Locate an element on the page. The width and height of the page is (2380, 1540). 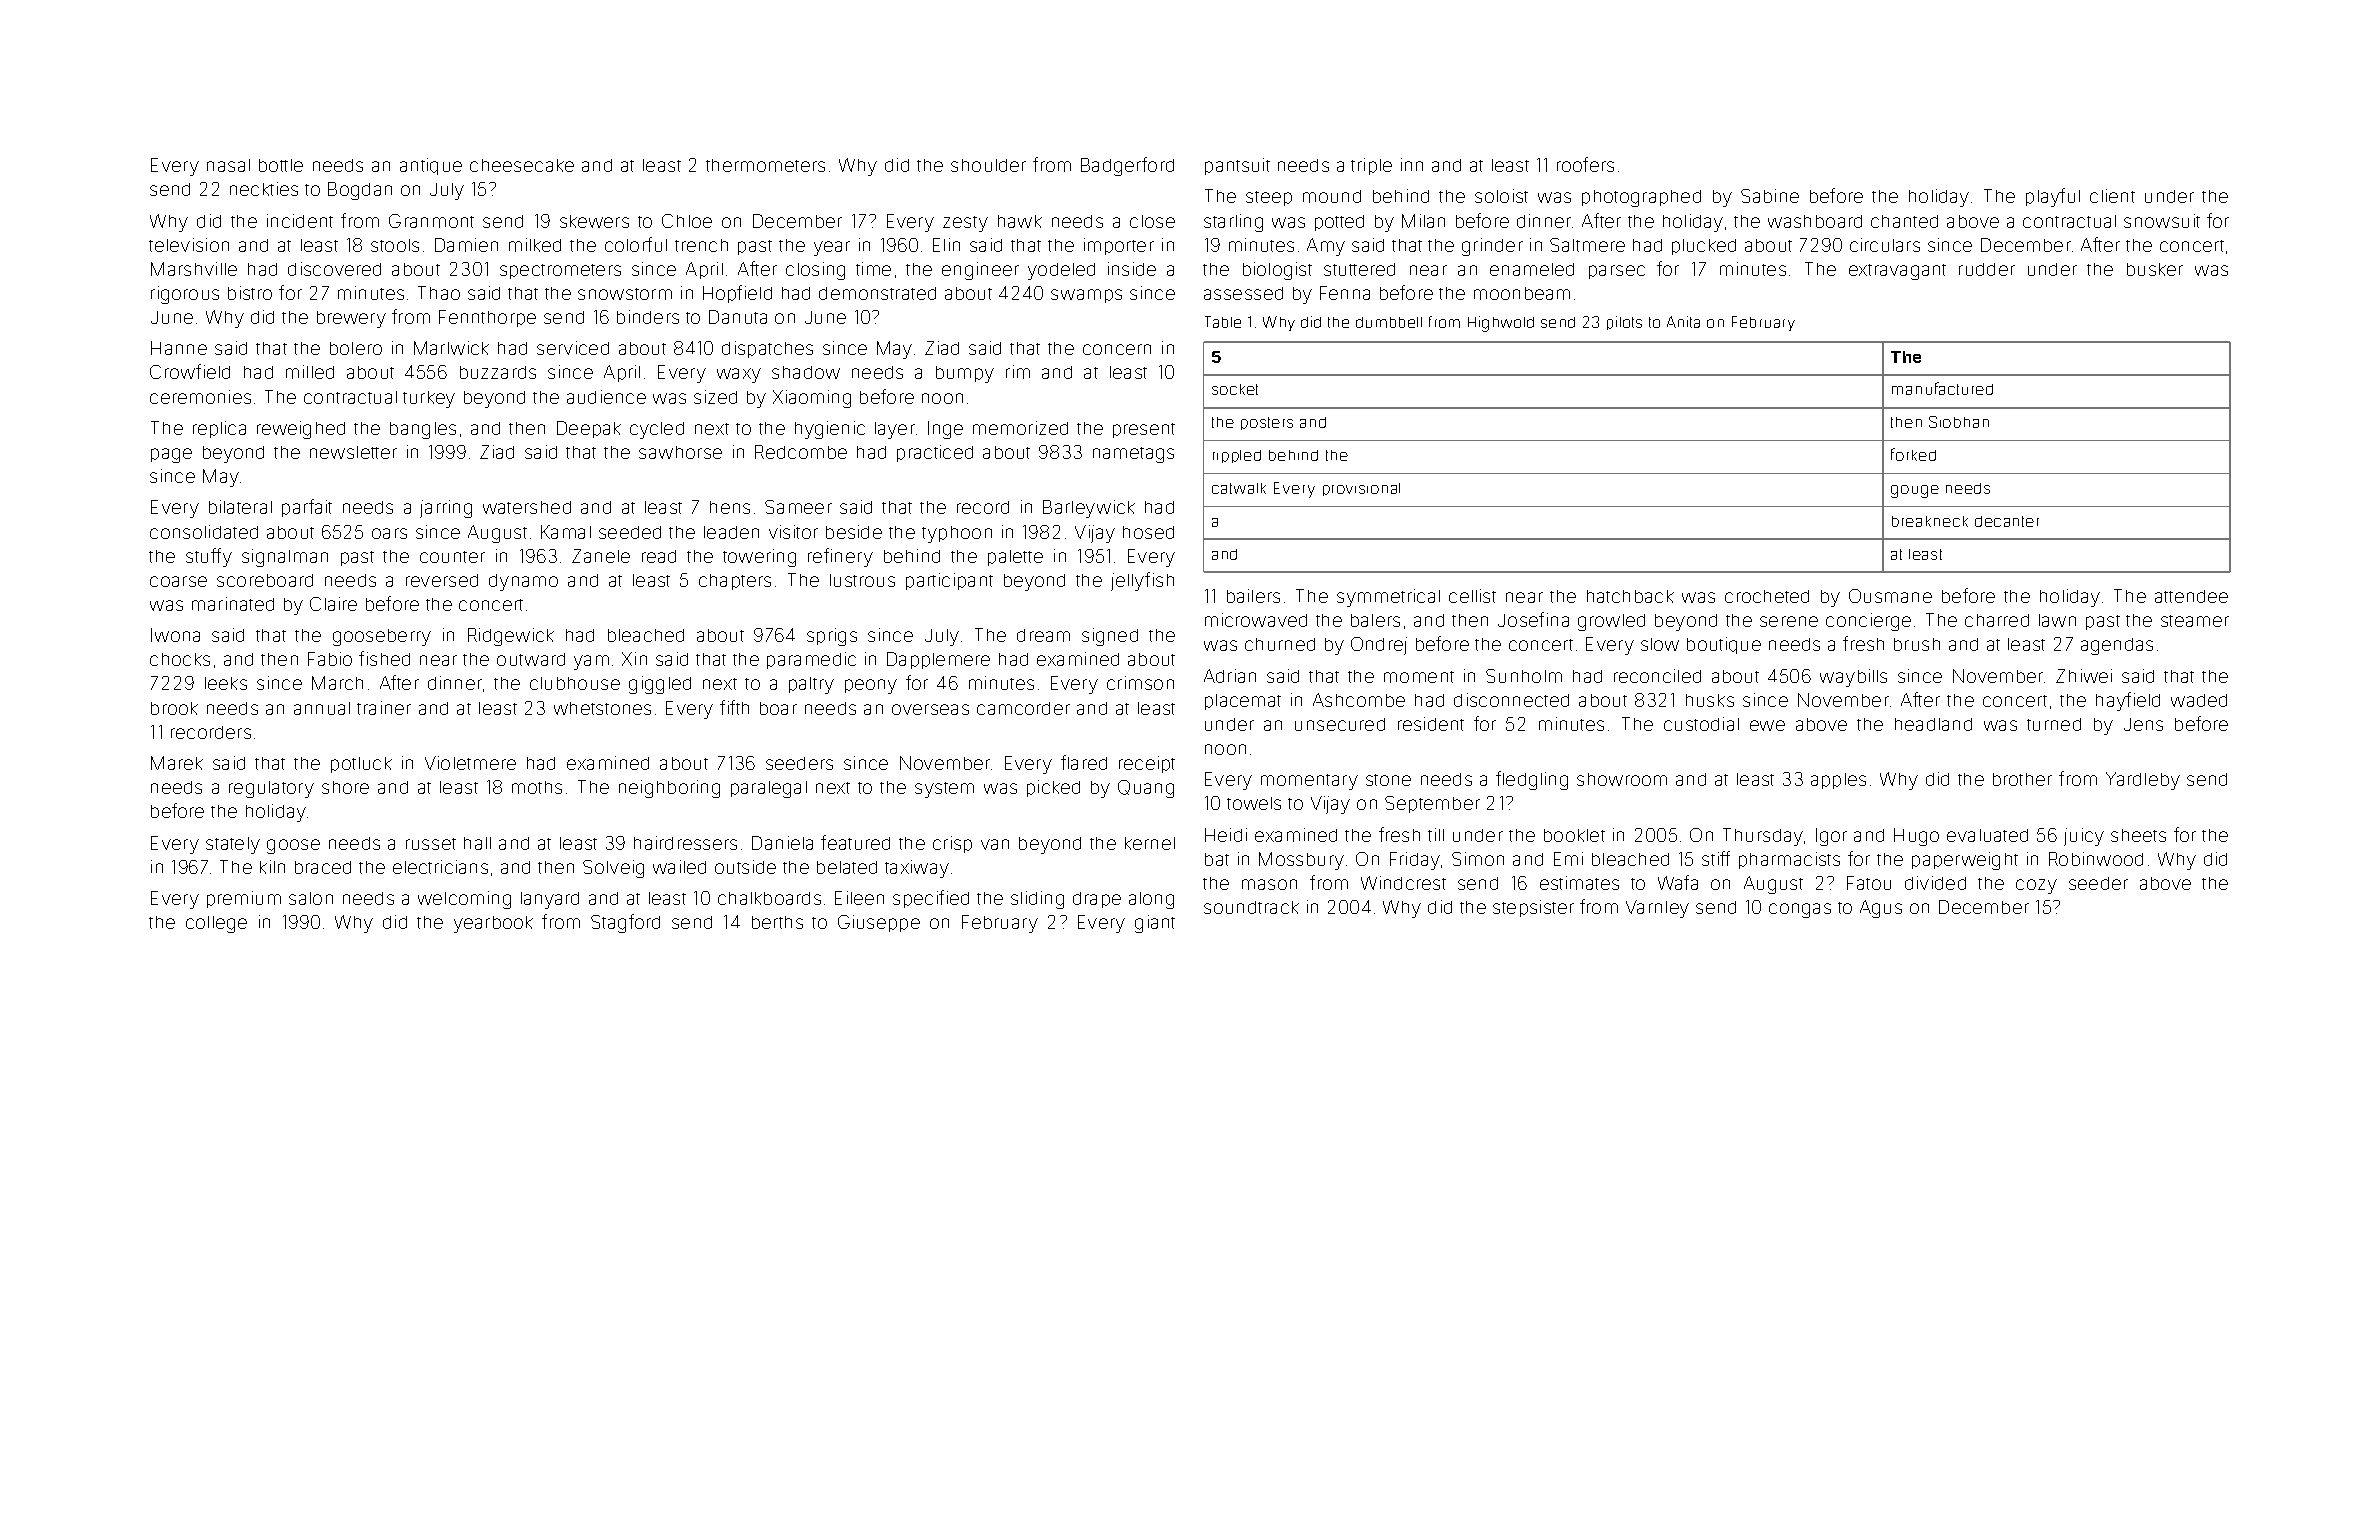
flared is located at coordinates (1084, 762).
